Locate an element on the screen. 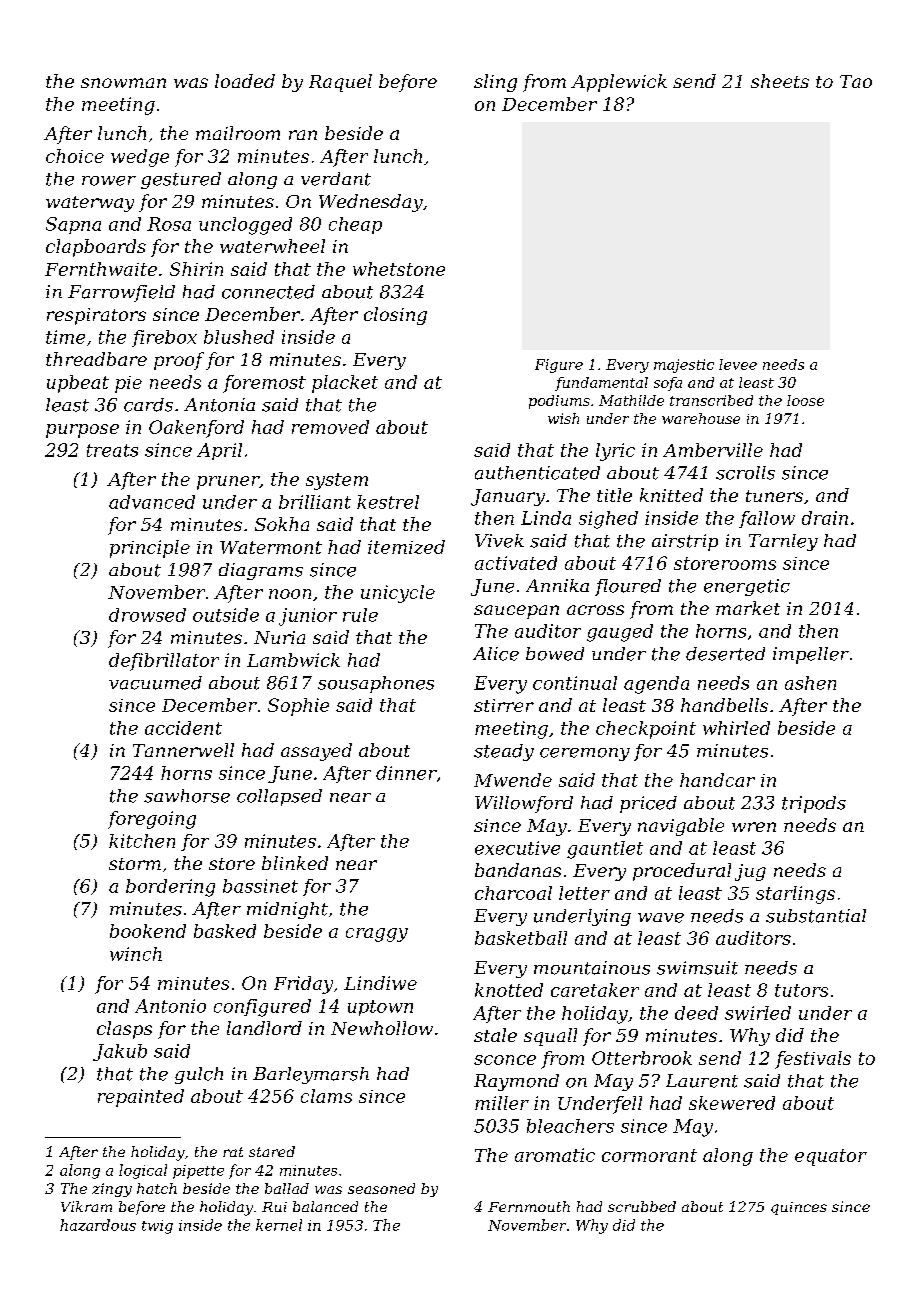 The height and width of the screenshot is (1314, 924). skewered is located at coordinates (732, 1103).
